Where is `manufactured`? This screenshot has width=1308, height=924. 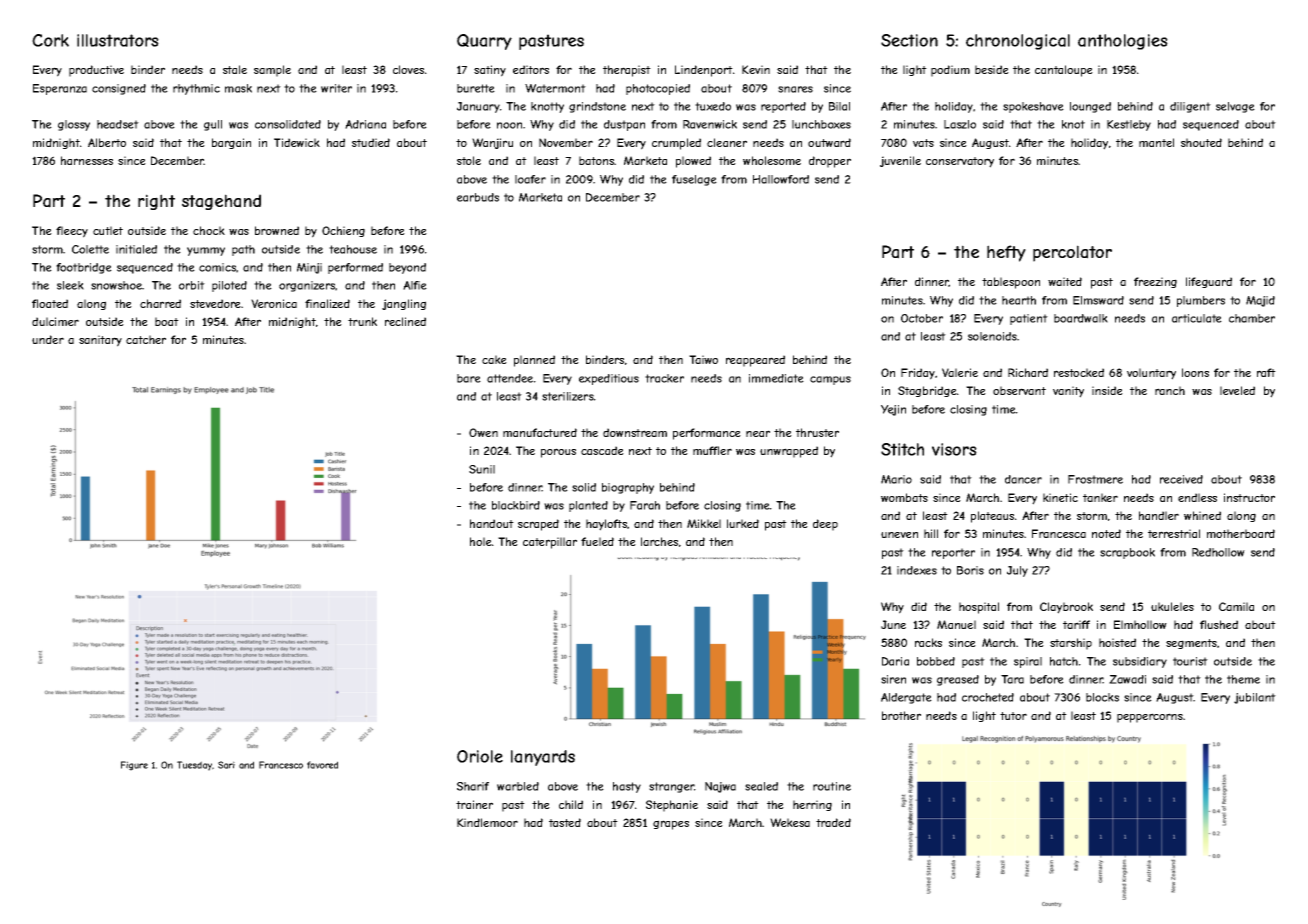 manufactured is located at coordinates (540, 432).
